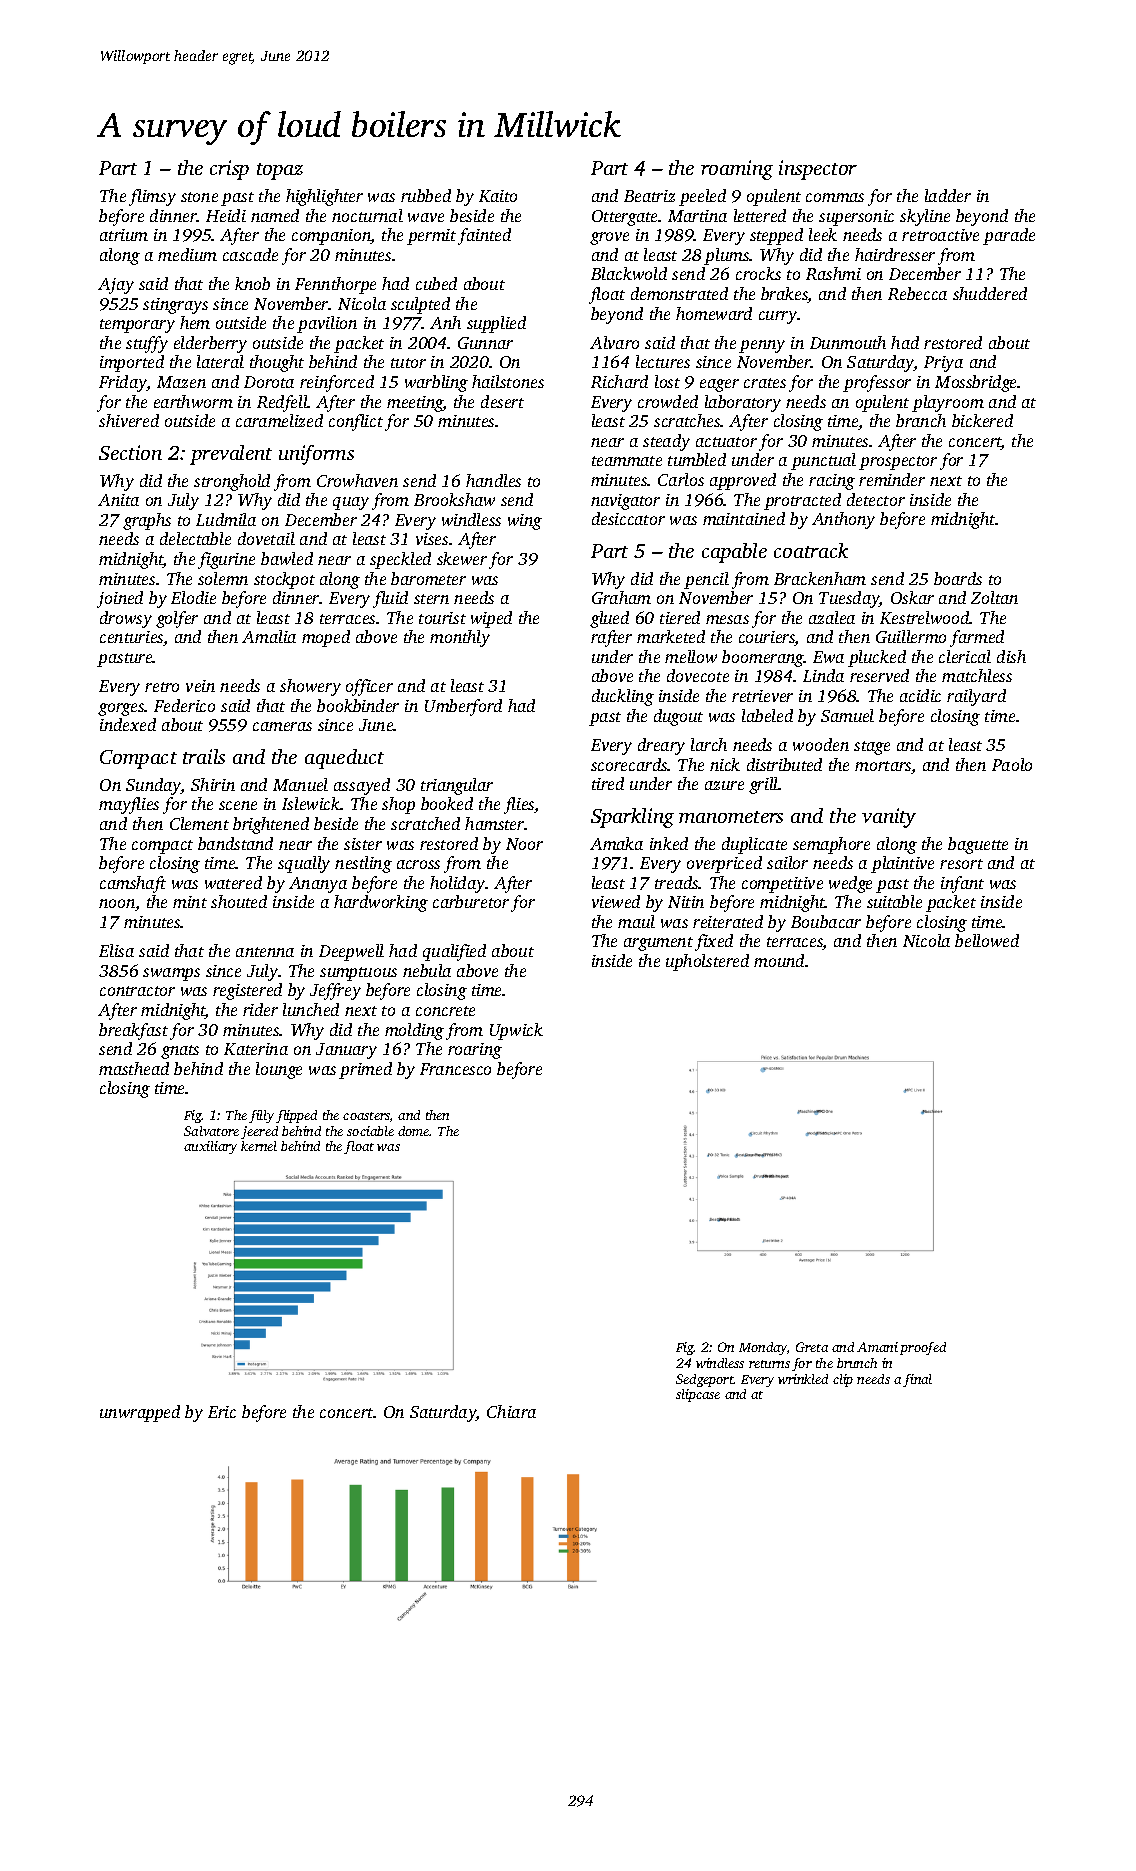 This screenshot has height=1871, width=1136. What do you see at coordinates (140, 1413) in the screenshot?
I see `unwrapped` at bounding box center [140, 1413].
